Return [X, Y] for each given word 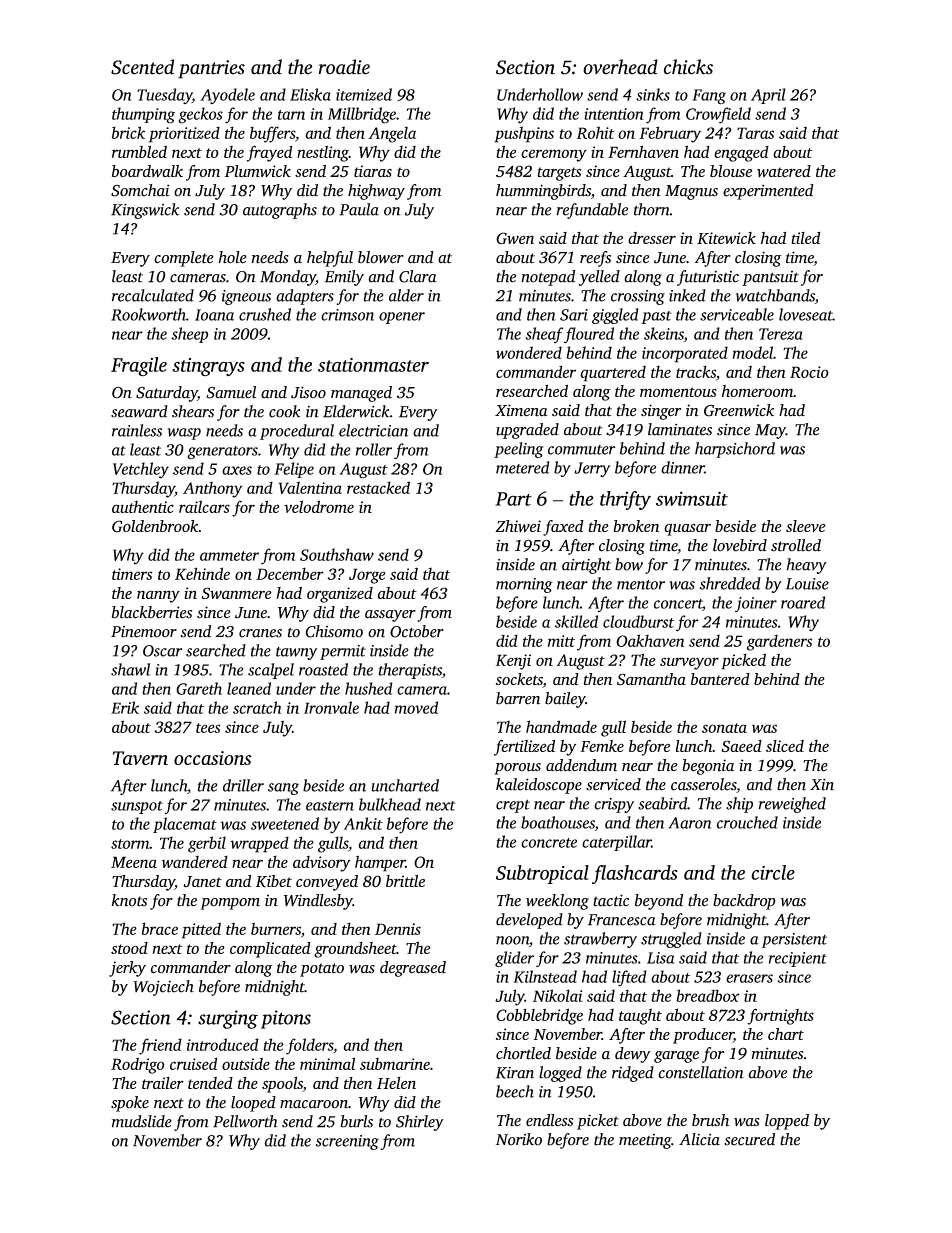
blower [381, 257]
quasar [687, 530]
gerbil [207, 844]
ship [739, 805]
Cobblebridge [539, 1016]
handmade [561, 726]
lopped [787, 1122]
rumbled [139, 151]
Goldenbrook [155, 526]
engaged [741, 154]
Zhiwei [518, 526]
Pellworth [245, 1121]
